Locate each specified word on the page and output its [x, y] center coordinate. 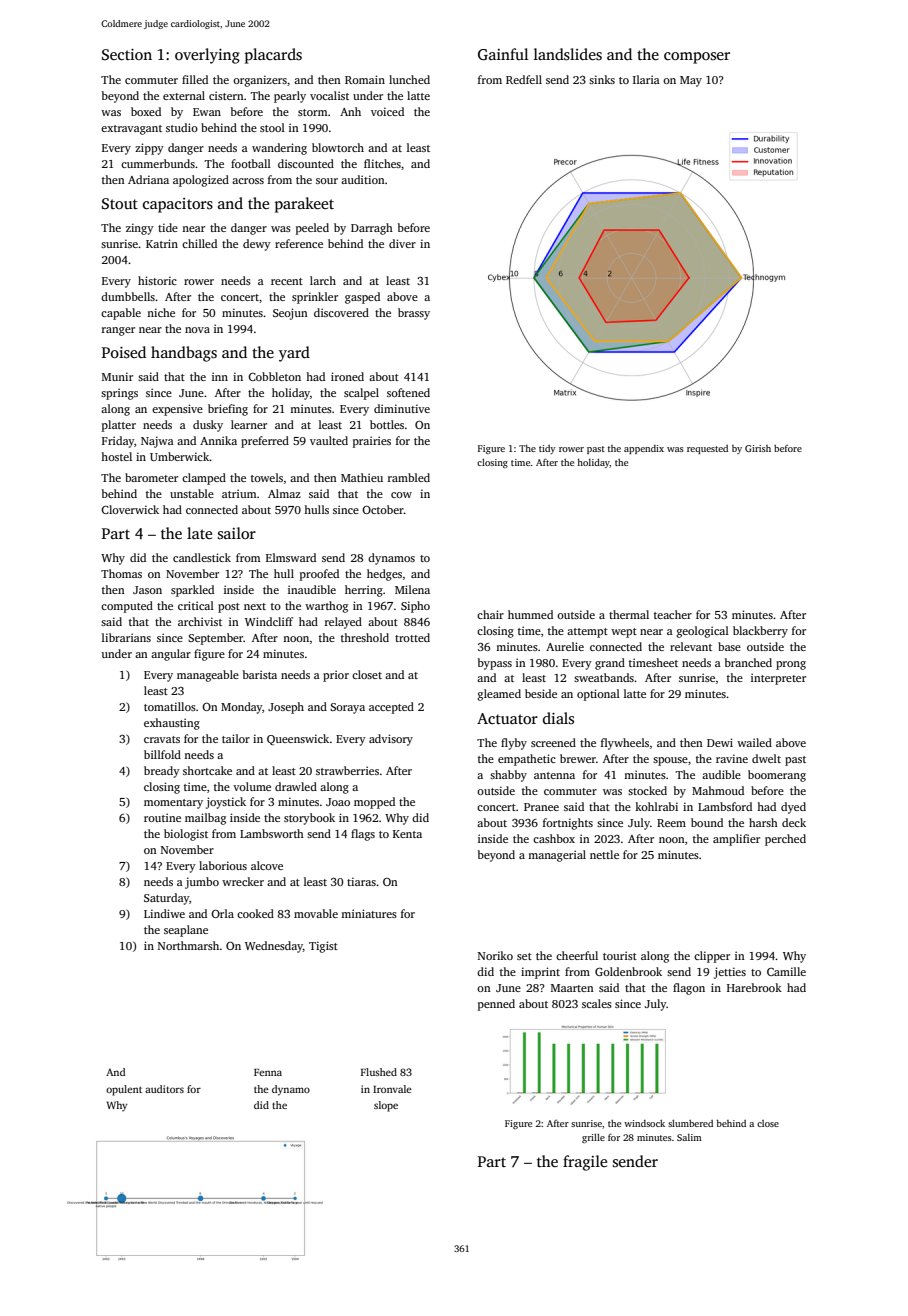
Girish [758, 448]
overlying [207, 56]
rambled [409, 477]
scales [597, 1003]
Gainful [503, 54]
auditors [164, 1089]
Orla [222, 913]
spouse [670, 761]
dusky [208, 426]
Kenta [407, 834]
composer [697, 58]
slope [386, 1106]
